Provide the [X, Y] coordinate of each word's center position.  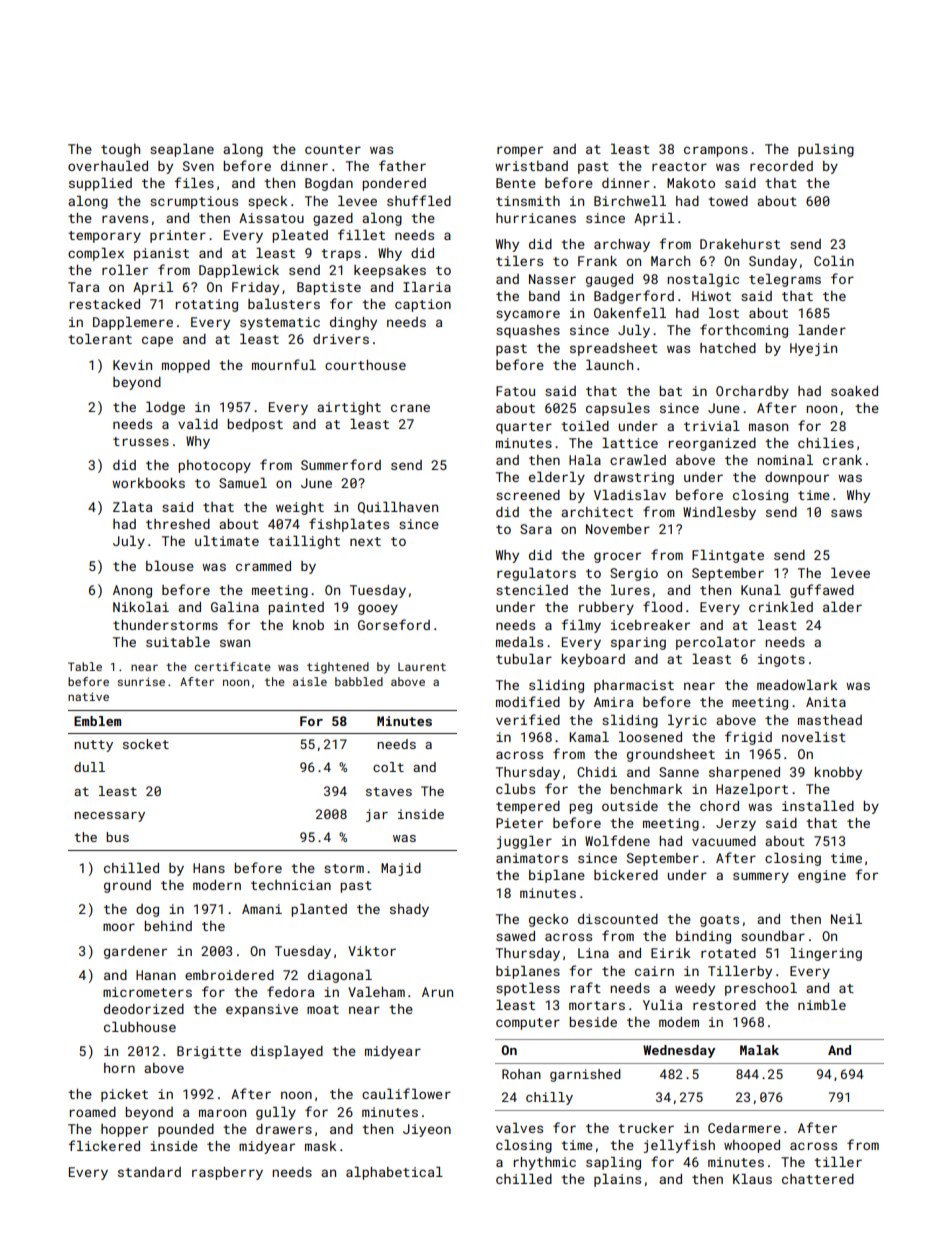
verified [528, 719]
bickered [626, 875]
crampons [716, 151]
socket [146, 744]
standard [149, 1172]
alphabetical [394, 1173]
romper [520, 151]
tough [120, 150]
